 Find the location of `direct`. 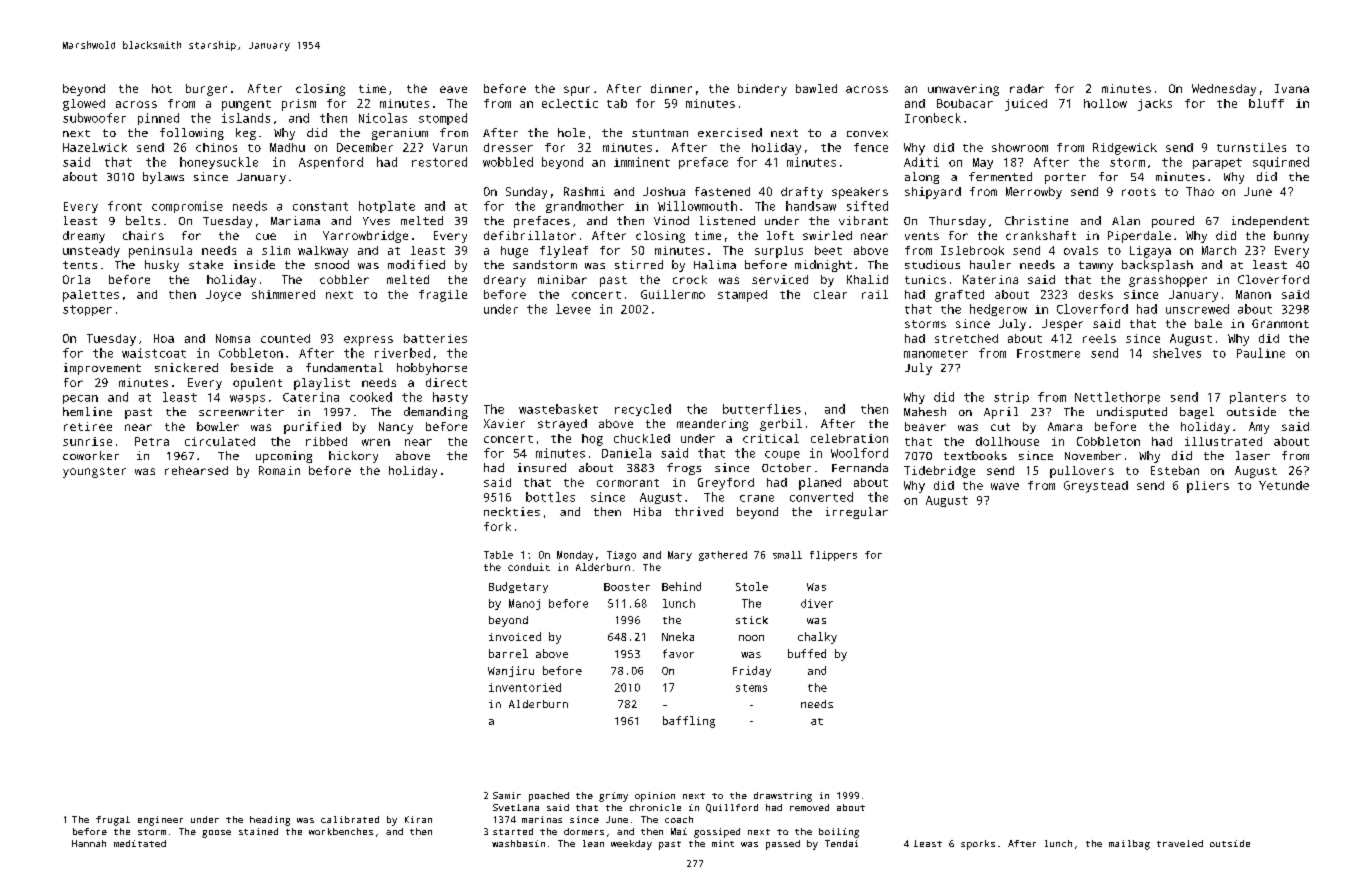

direct is located at coordinates (446, 382).
